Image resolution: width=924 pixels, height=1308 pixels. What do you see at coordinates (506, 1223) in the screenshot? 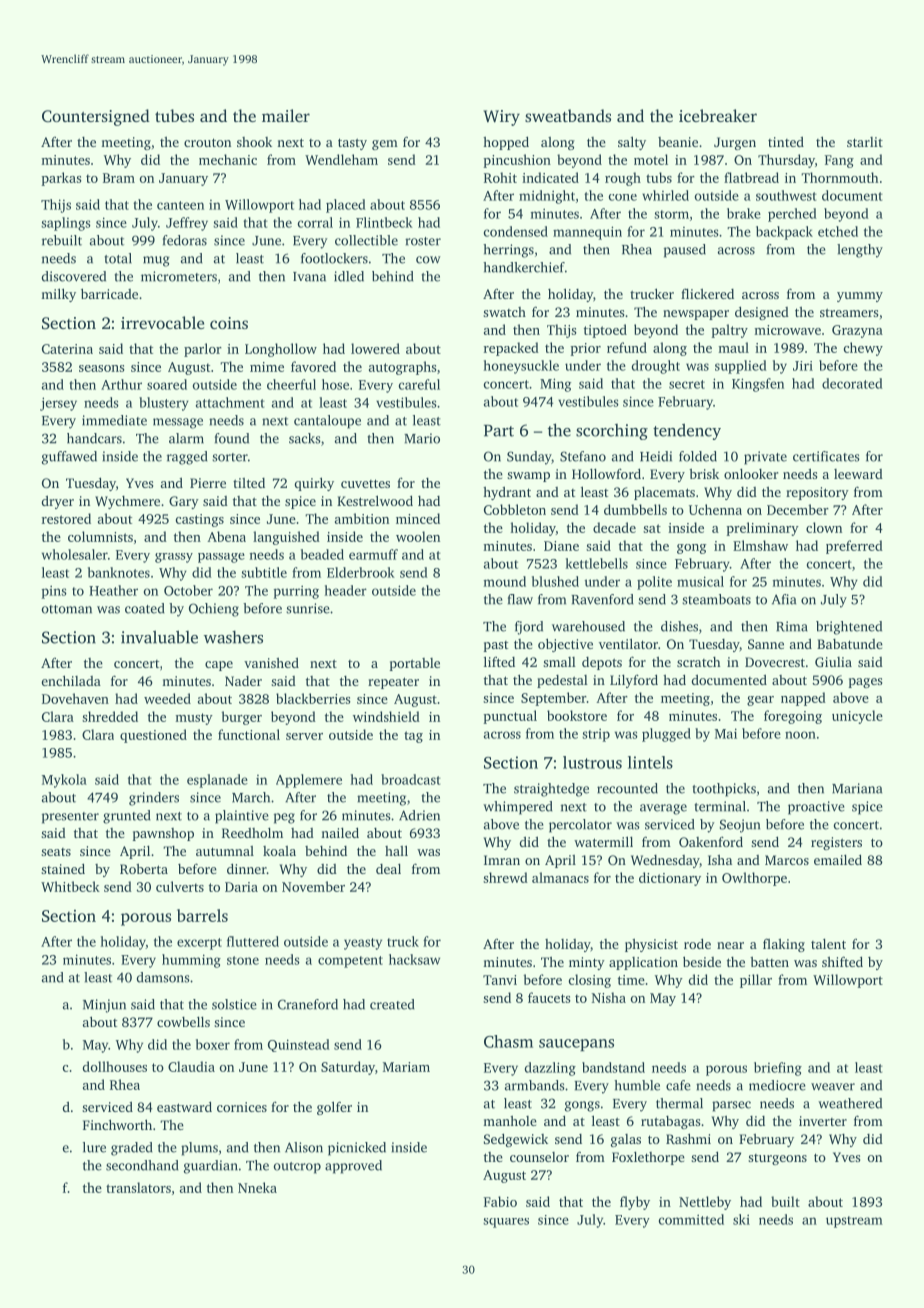
I see `squares` at bounding box center [506, 1223].
